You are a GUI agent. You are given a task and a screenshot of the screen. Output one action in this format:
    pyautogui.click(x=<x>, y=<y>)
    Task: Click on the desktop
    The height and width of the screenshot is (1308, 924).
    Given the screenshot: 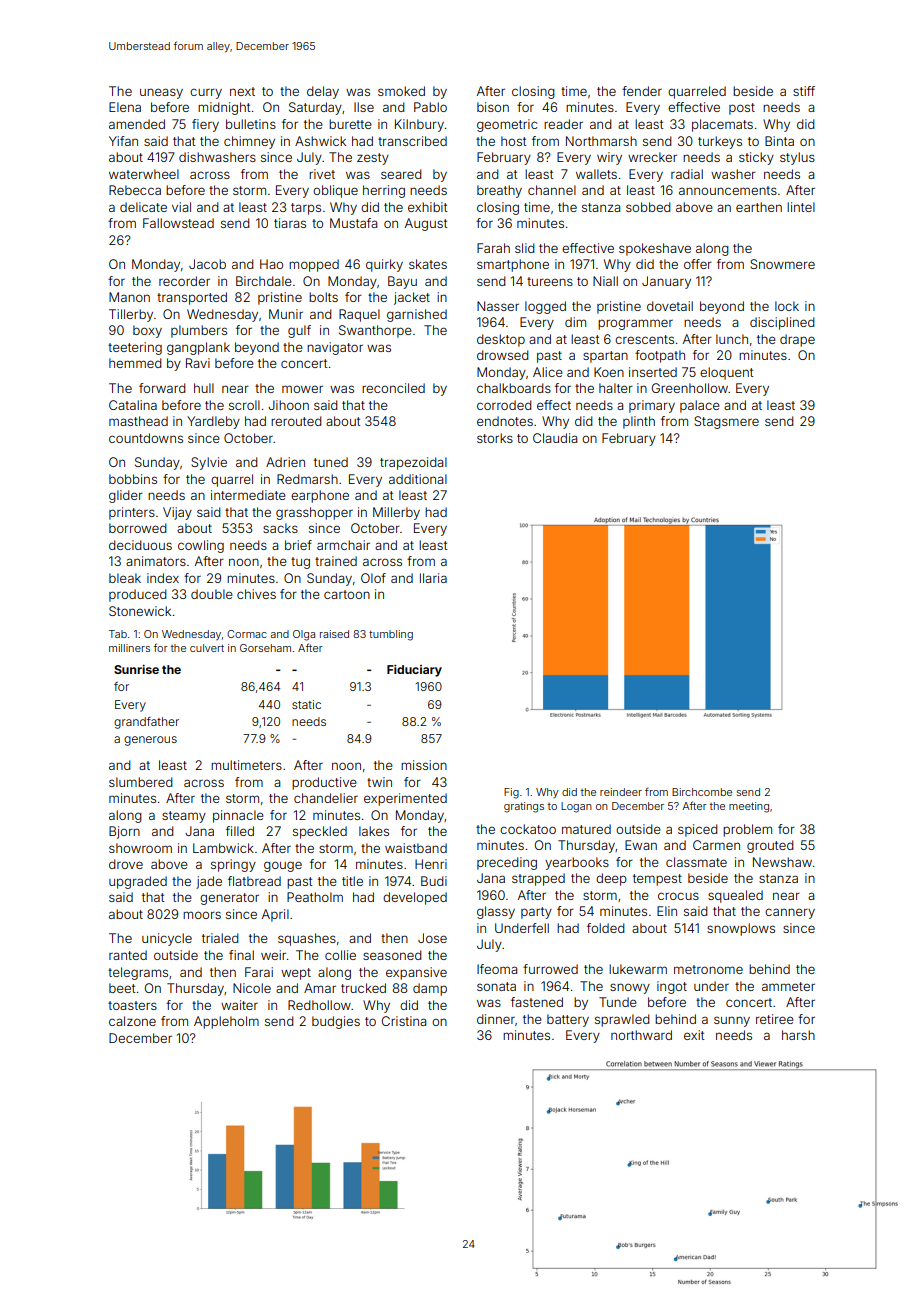 What is the action you would take?
    pyautogui.click(x=501, y=340)
